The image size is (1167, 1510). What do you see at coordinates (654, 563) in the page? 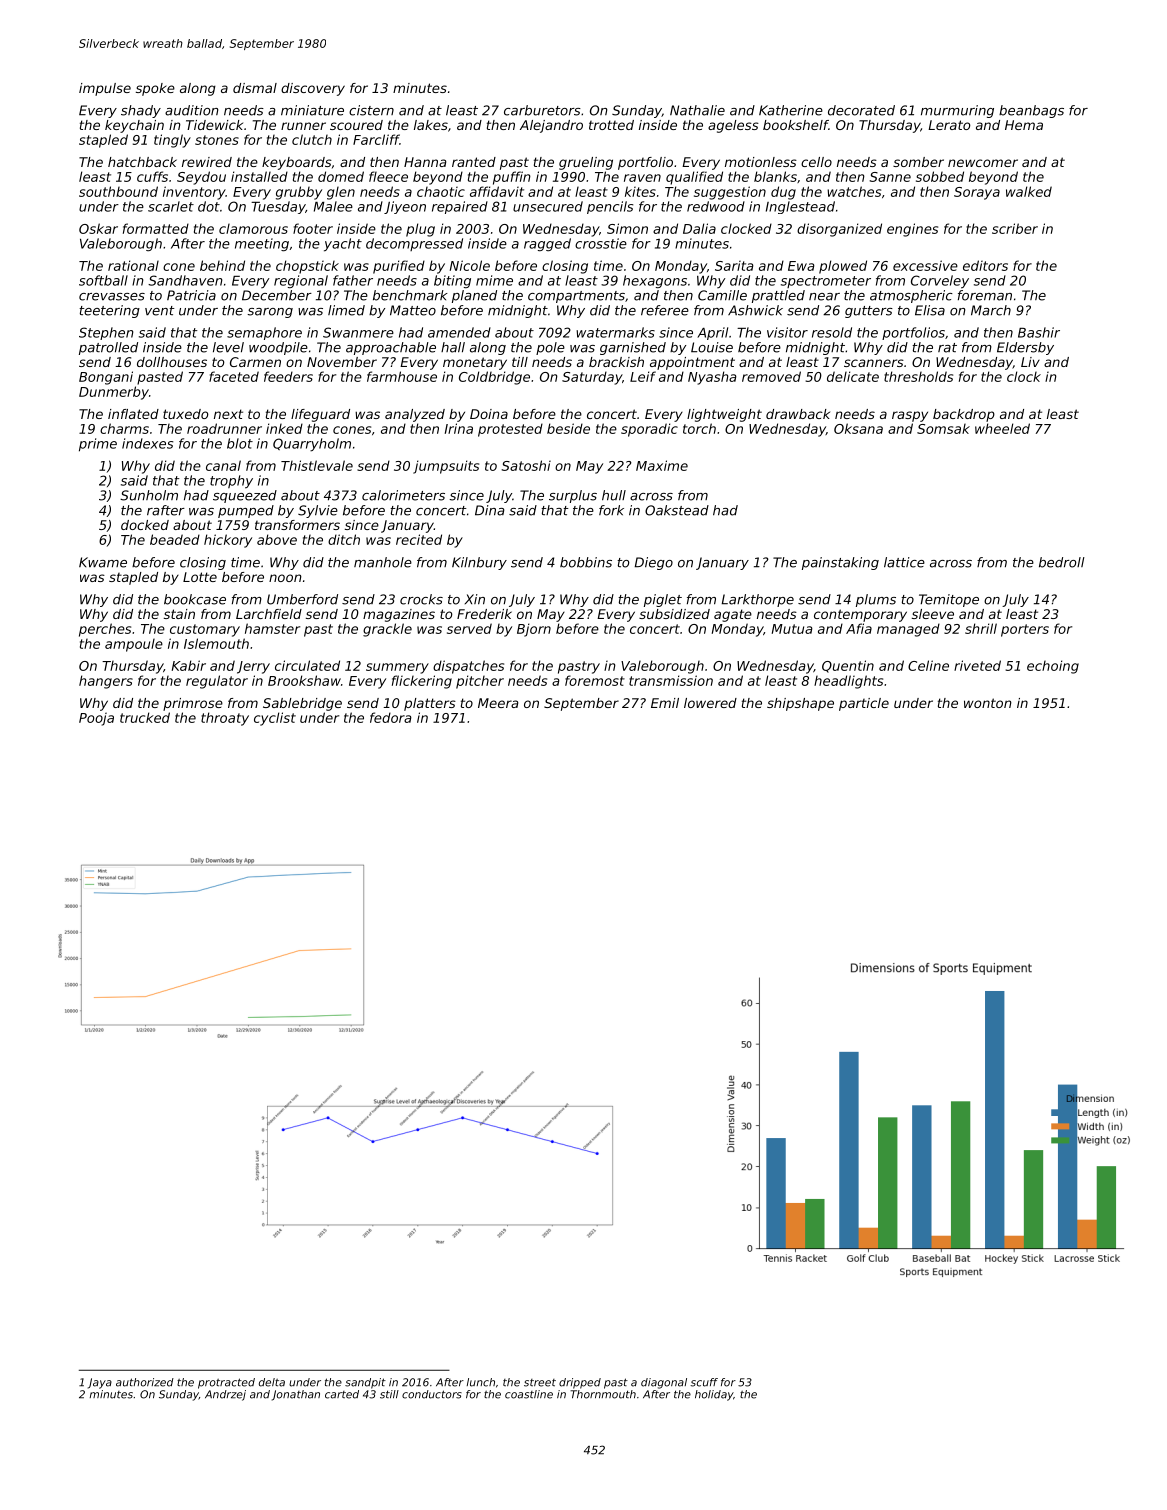
I see `Diego` at bounding box center [654, 563].
